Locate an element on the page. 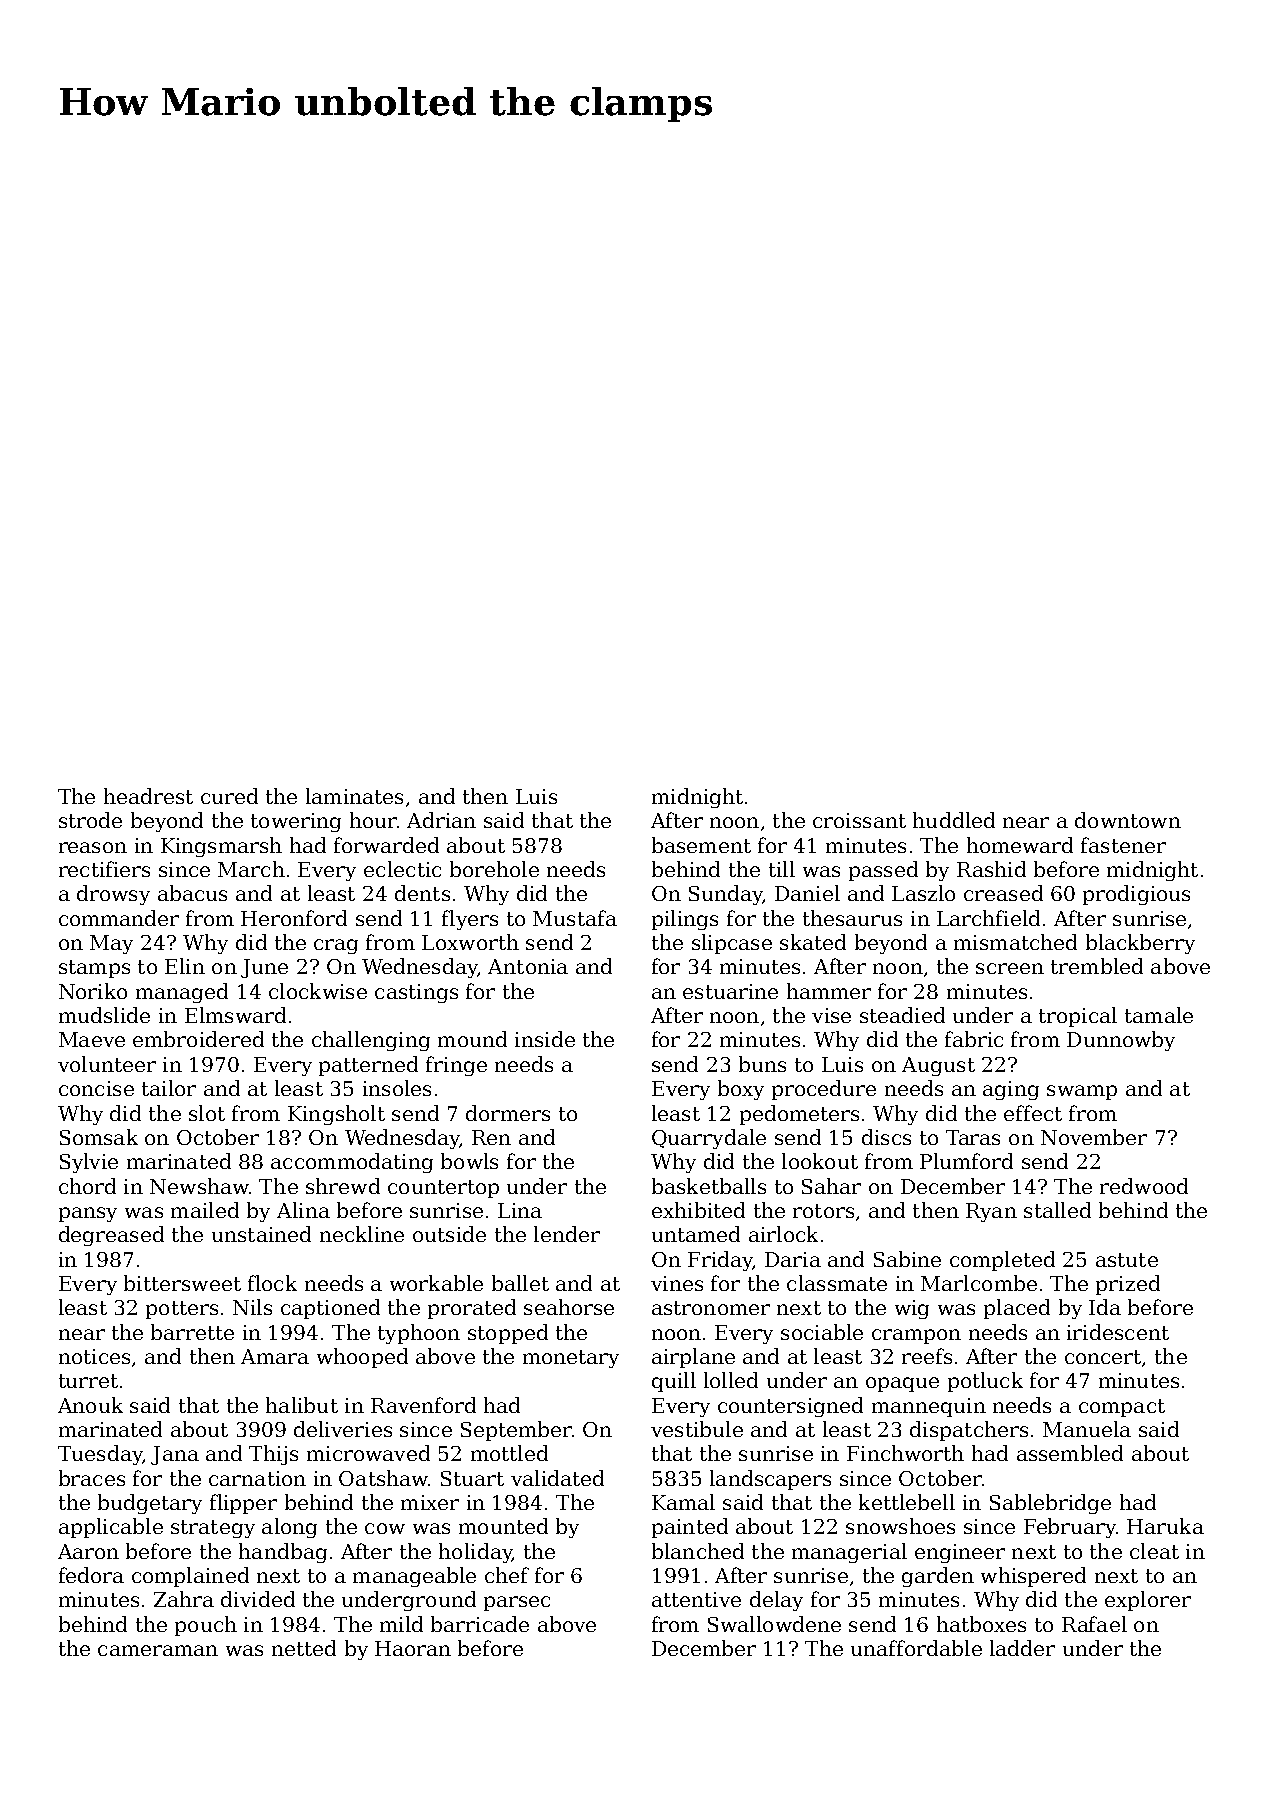  till is located at coordinates (782, 869).
